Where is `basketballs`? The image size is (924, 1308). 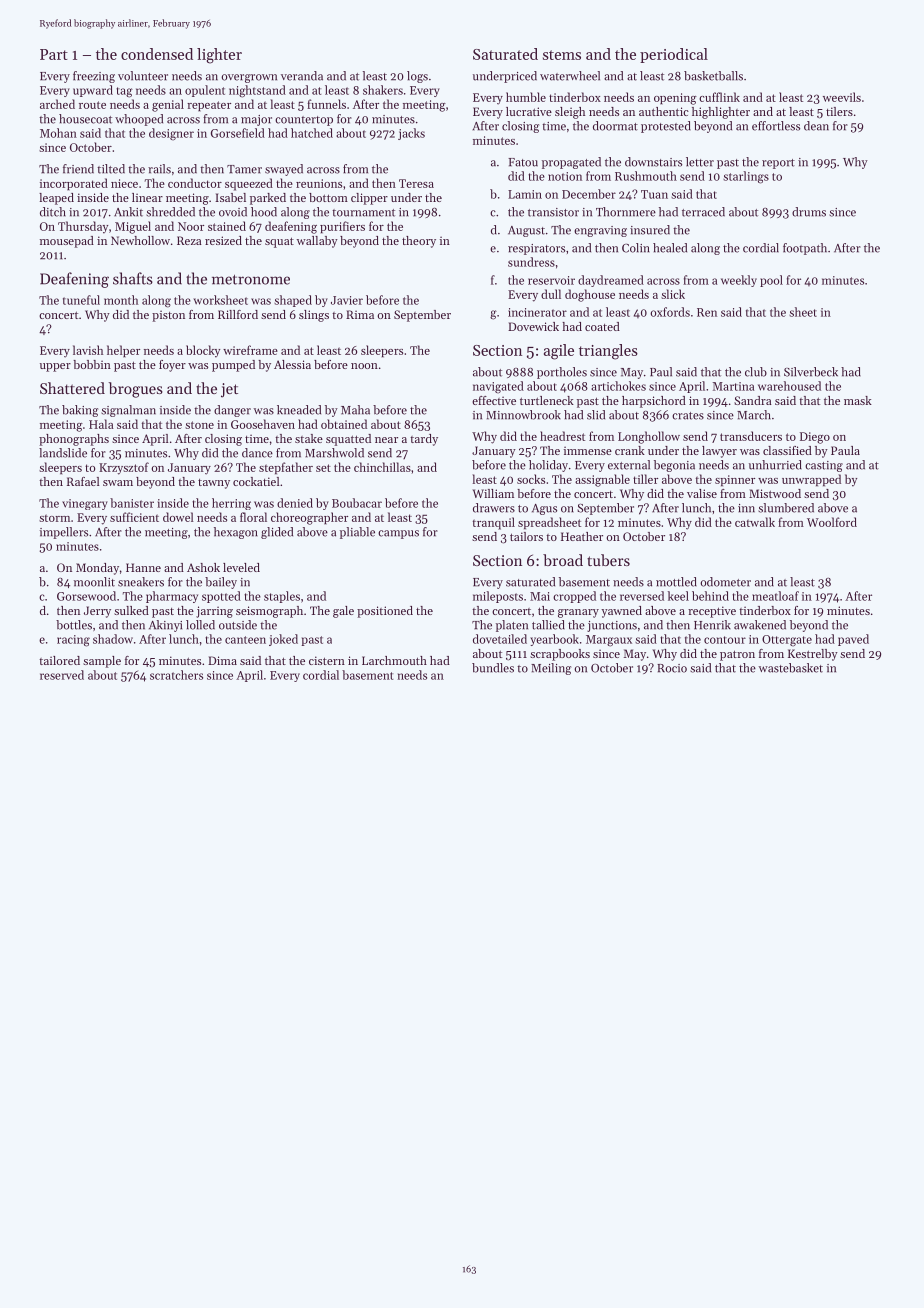 basketballs is located at coordinates (713, 76).
